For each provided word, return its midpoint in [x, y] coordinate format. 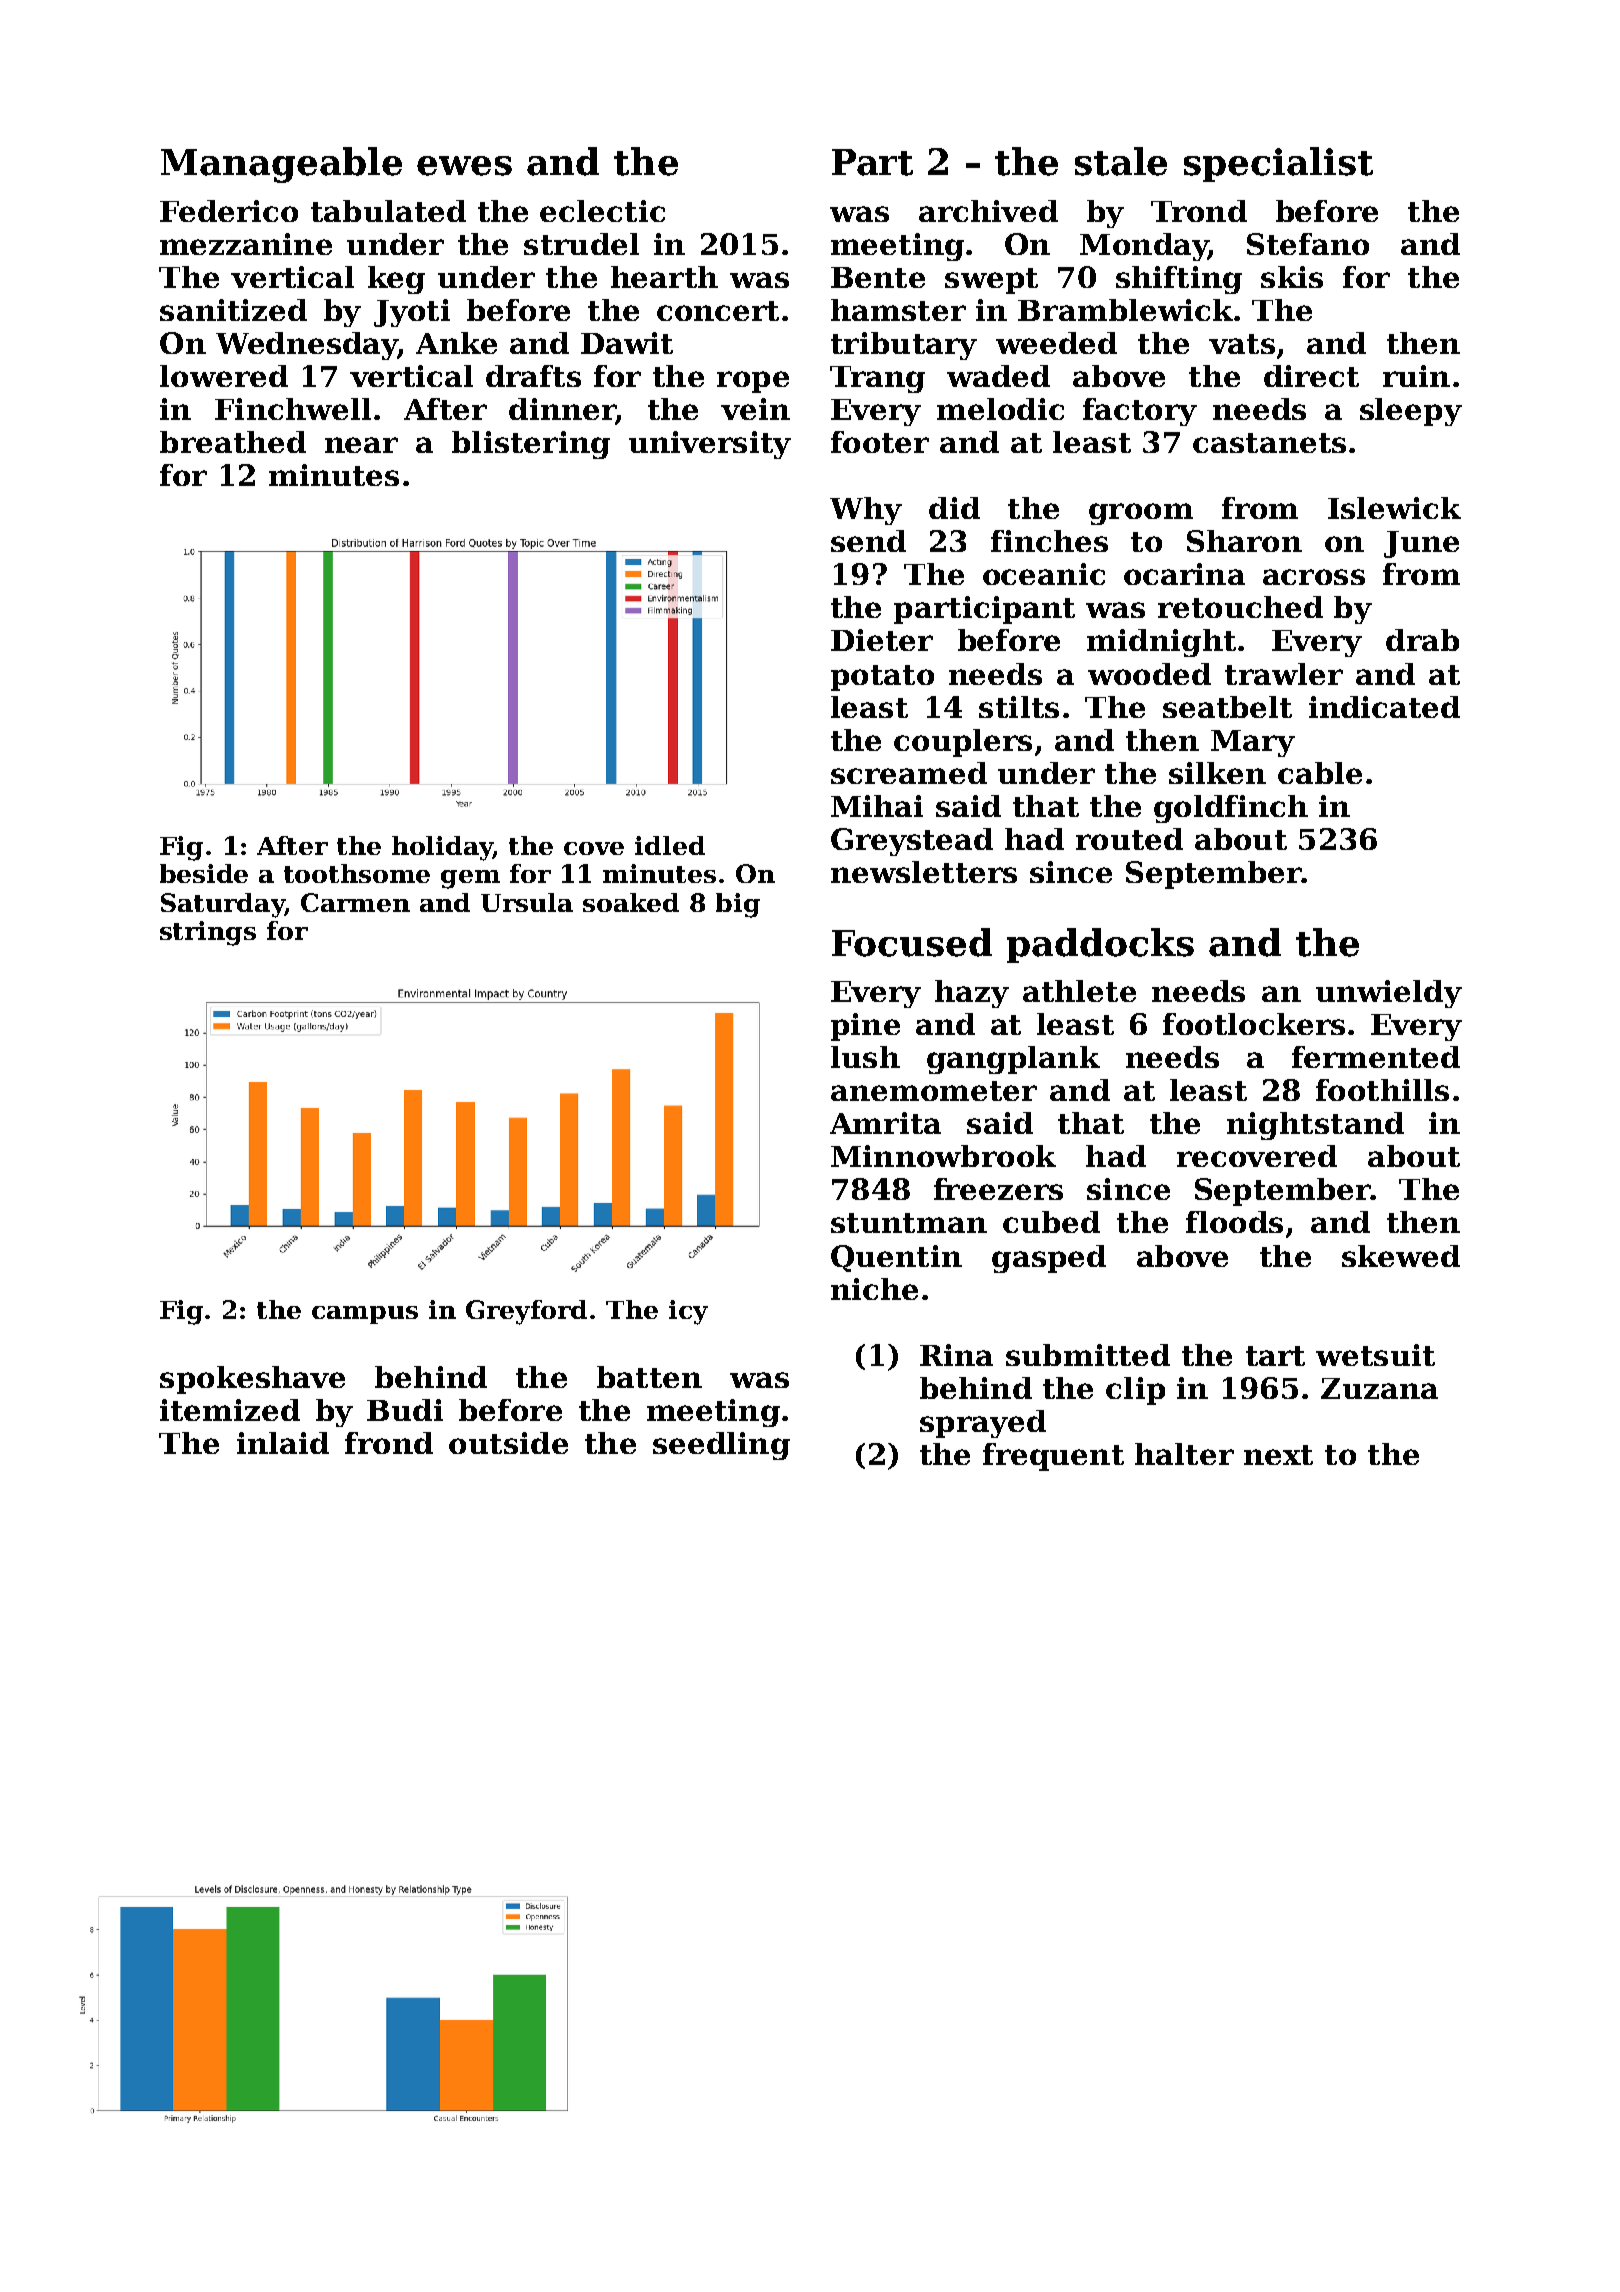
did [954, 508]
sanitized [233, 310]
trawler [1284, 674]
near [361, 445]
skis [1292, 277]
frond [389, 1443]
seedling [721, 1446]
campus [365, 1315]
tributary [904, 346]
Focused [912, 942]
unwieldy [1389, 994]
